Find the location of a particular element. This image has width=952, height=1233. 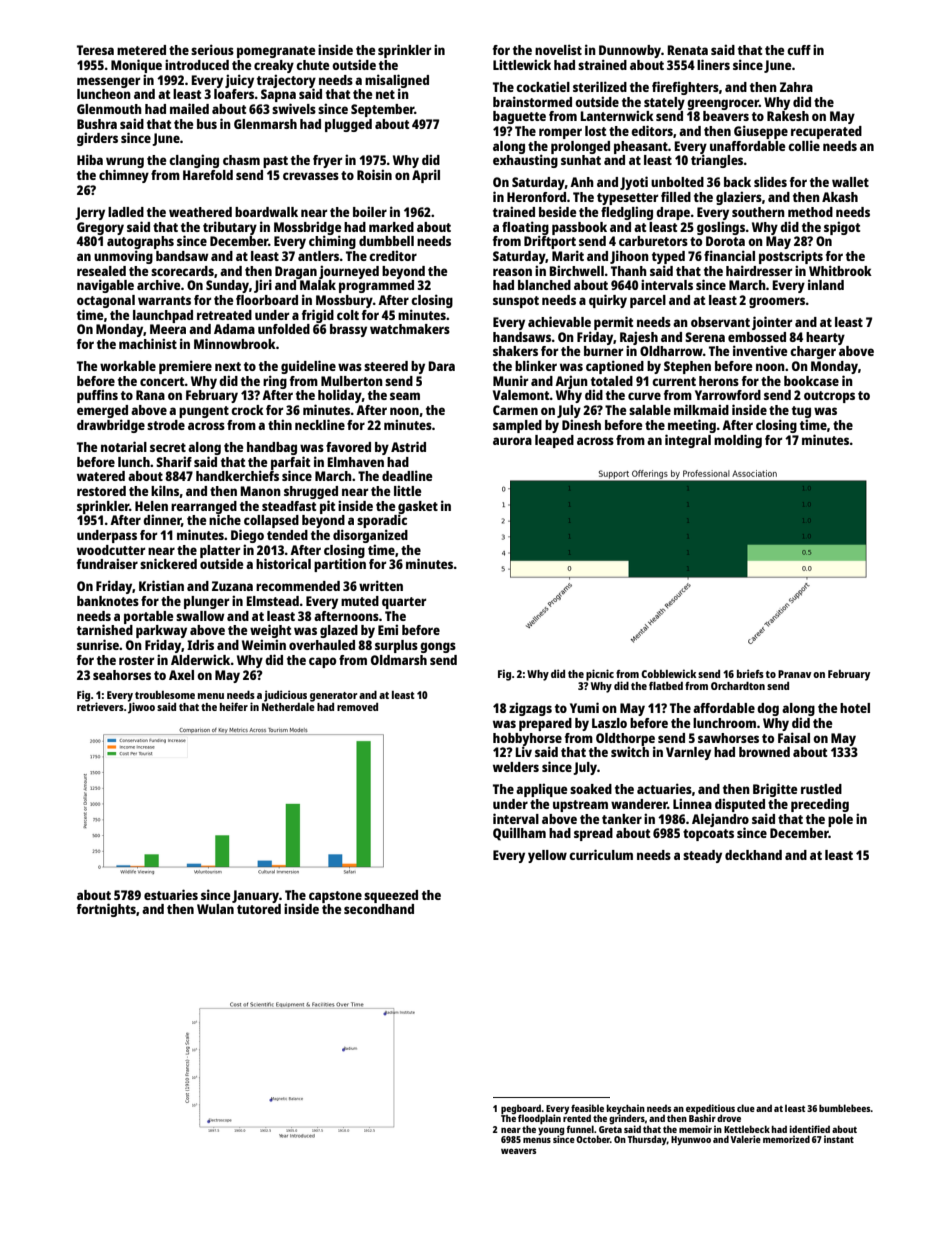

misaligned is located at coordinates (397, 81).
